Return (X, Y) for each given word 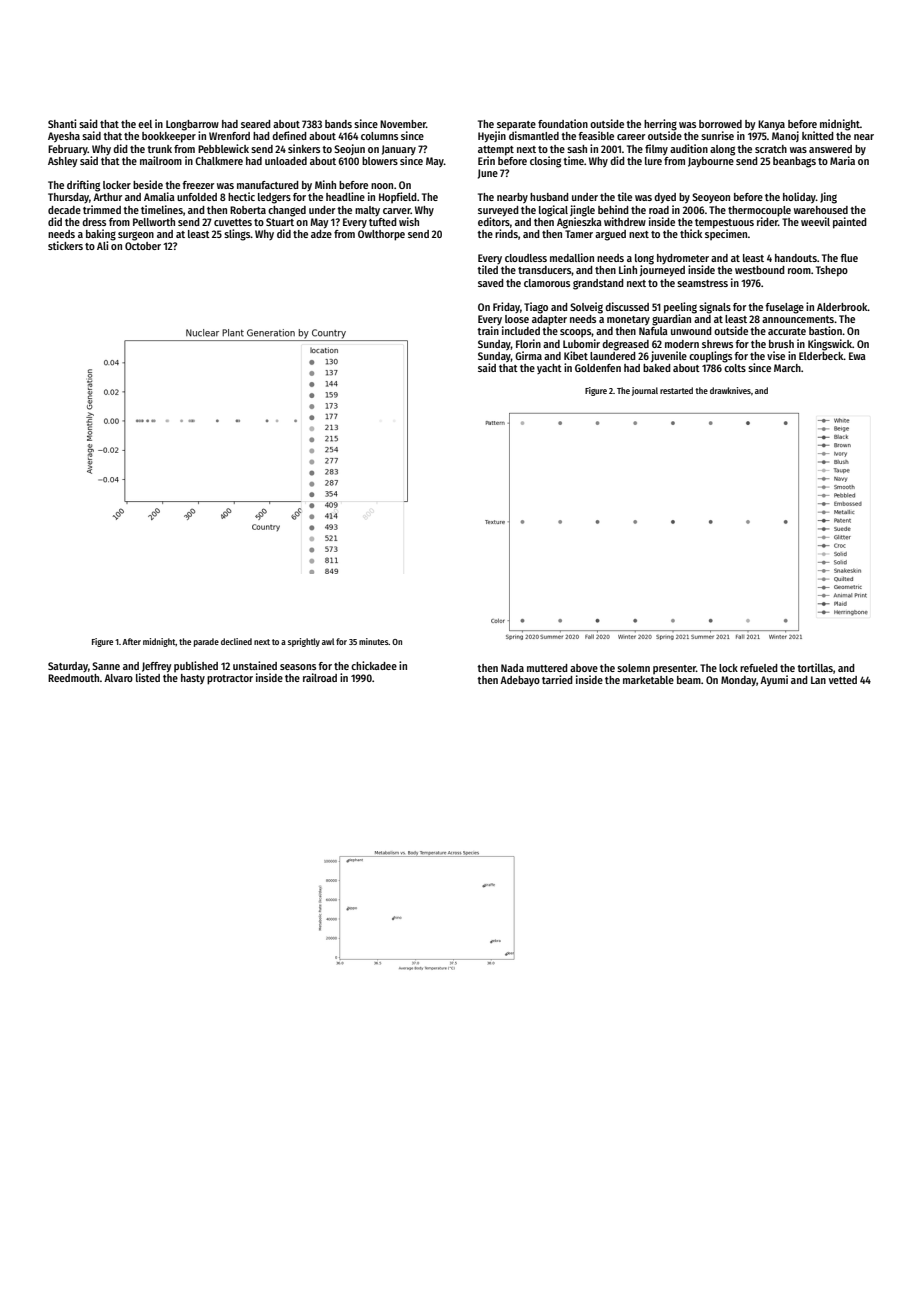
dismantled (534, 135)
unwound (691, 331)
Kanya (771, 125)
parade (206, 642)
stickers (65, 245)
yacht (549, 369)
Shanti (62, 123)
